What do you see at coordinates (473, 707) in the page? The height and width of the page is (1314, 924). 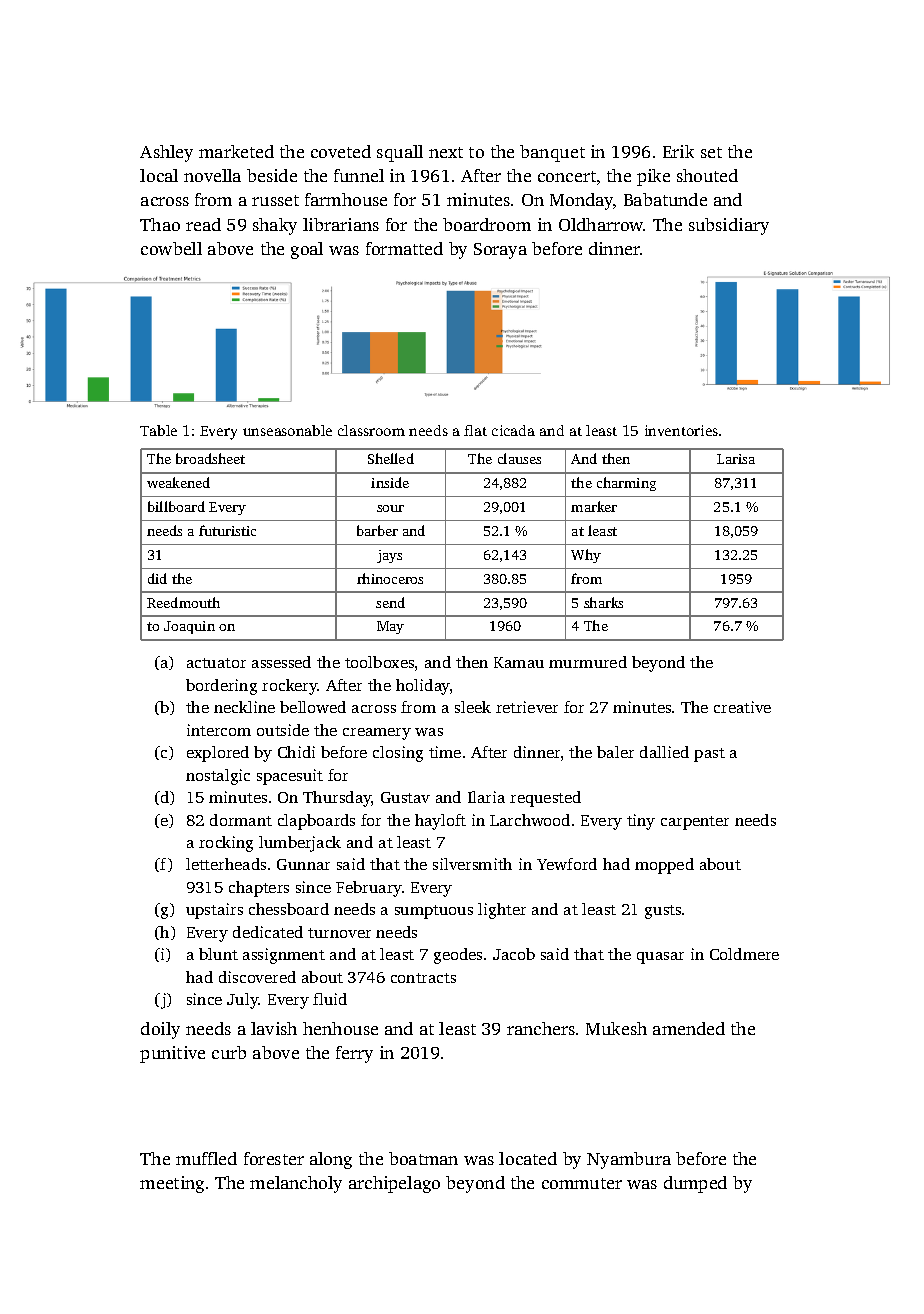 I see `sleek` at bounding box center [473, 707].
